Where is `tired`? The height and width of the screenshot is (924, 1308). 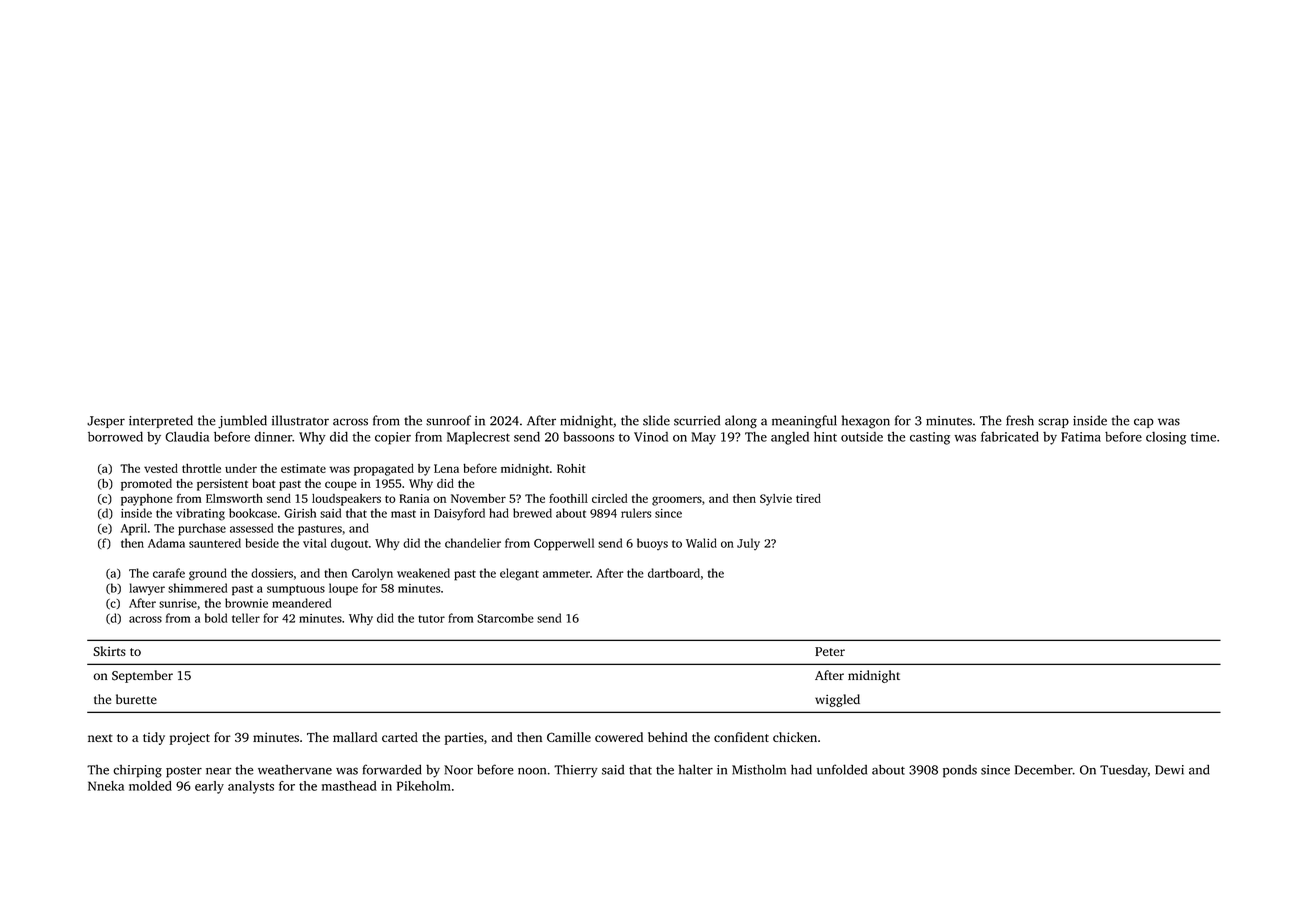
tired is located at coordinates (808, 498).
